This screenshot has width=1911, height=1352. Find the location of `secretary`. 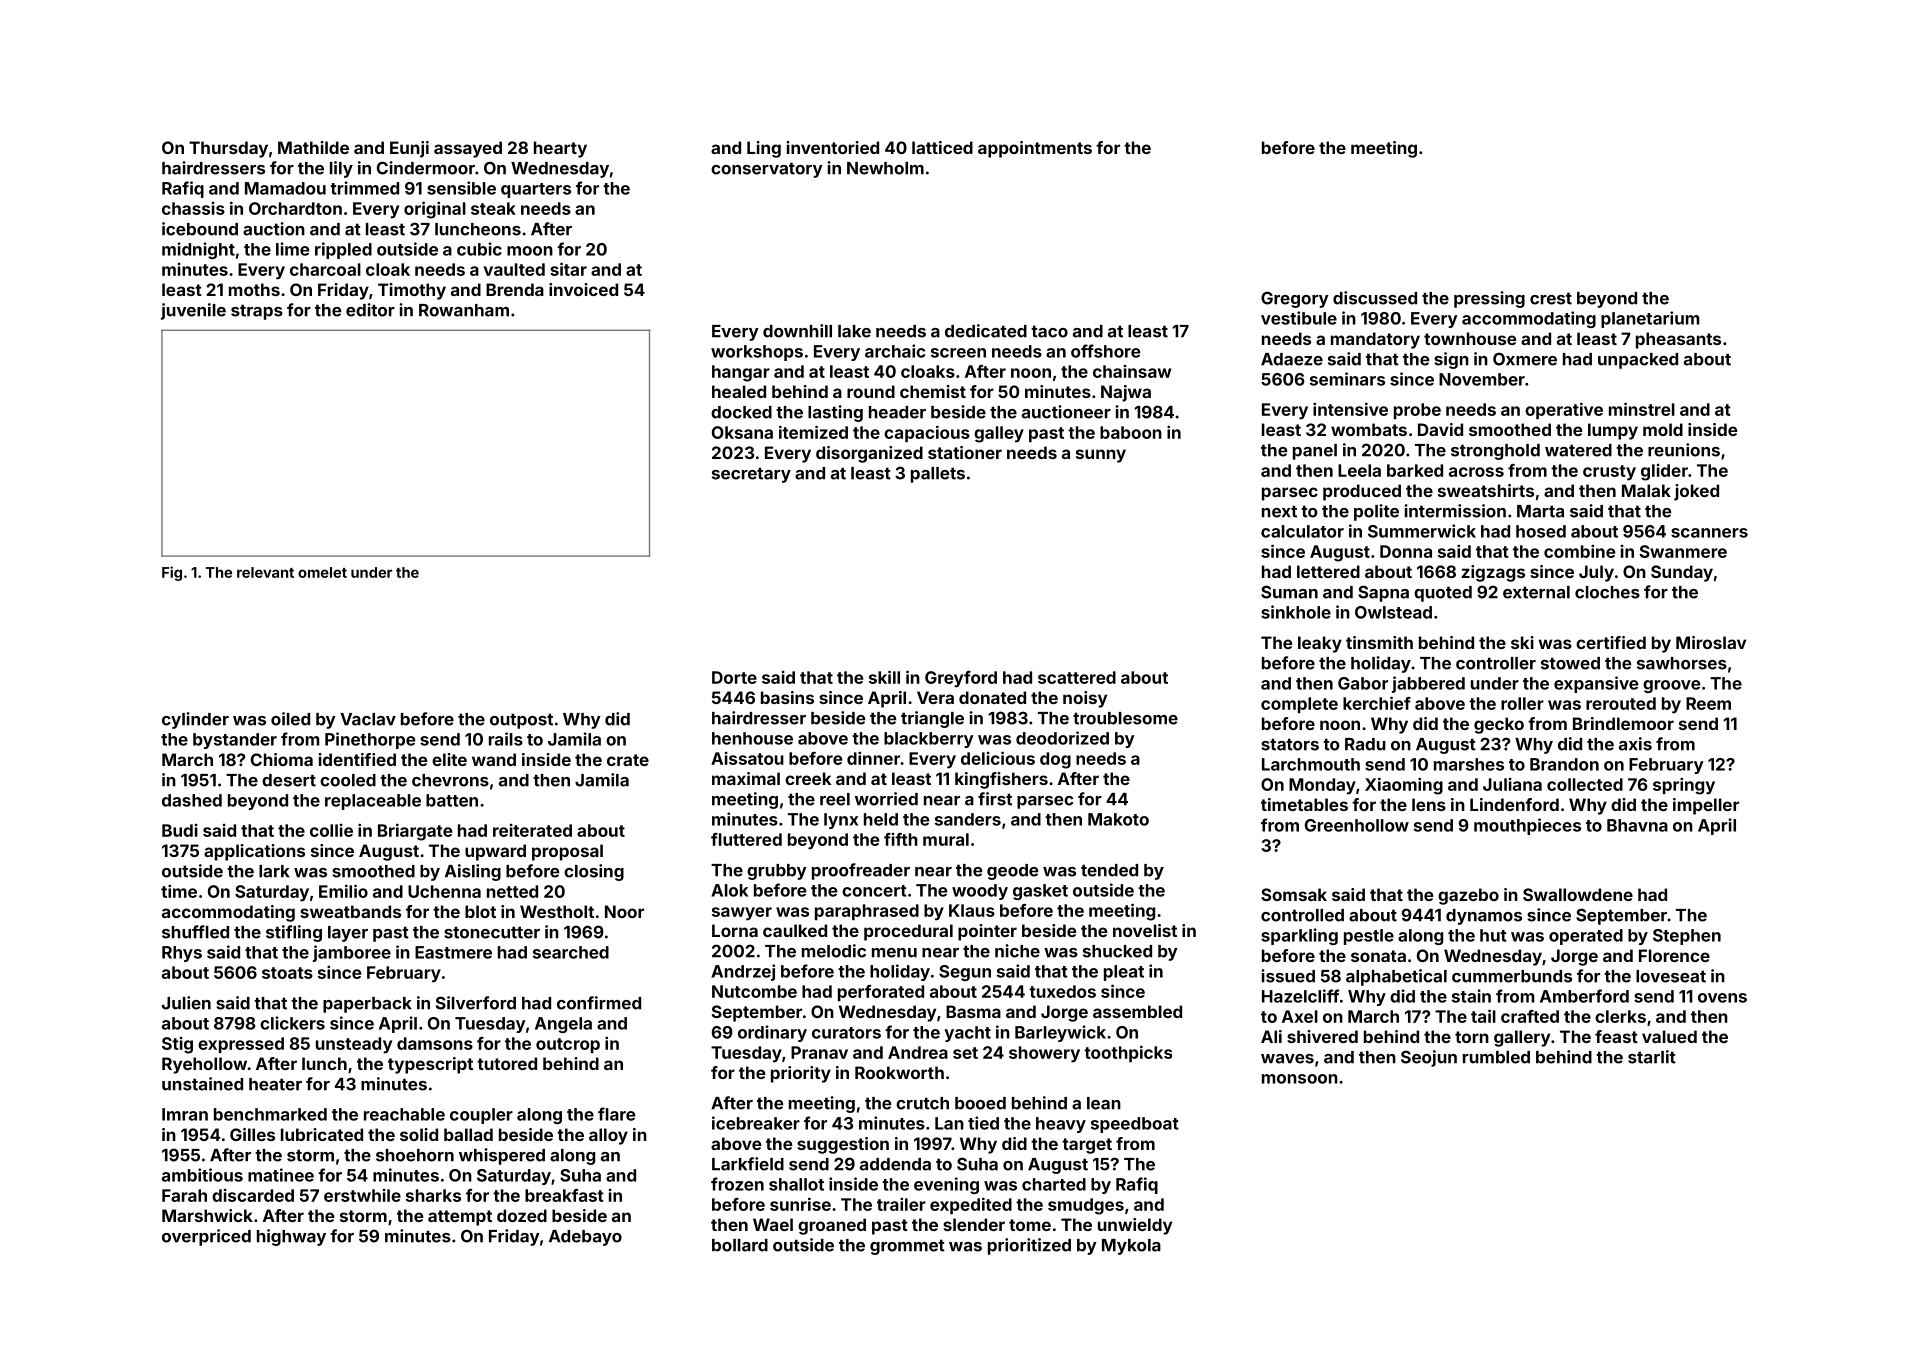

secretary is located at coordinates (751, 475).
